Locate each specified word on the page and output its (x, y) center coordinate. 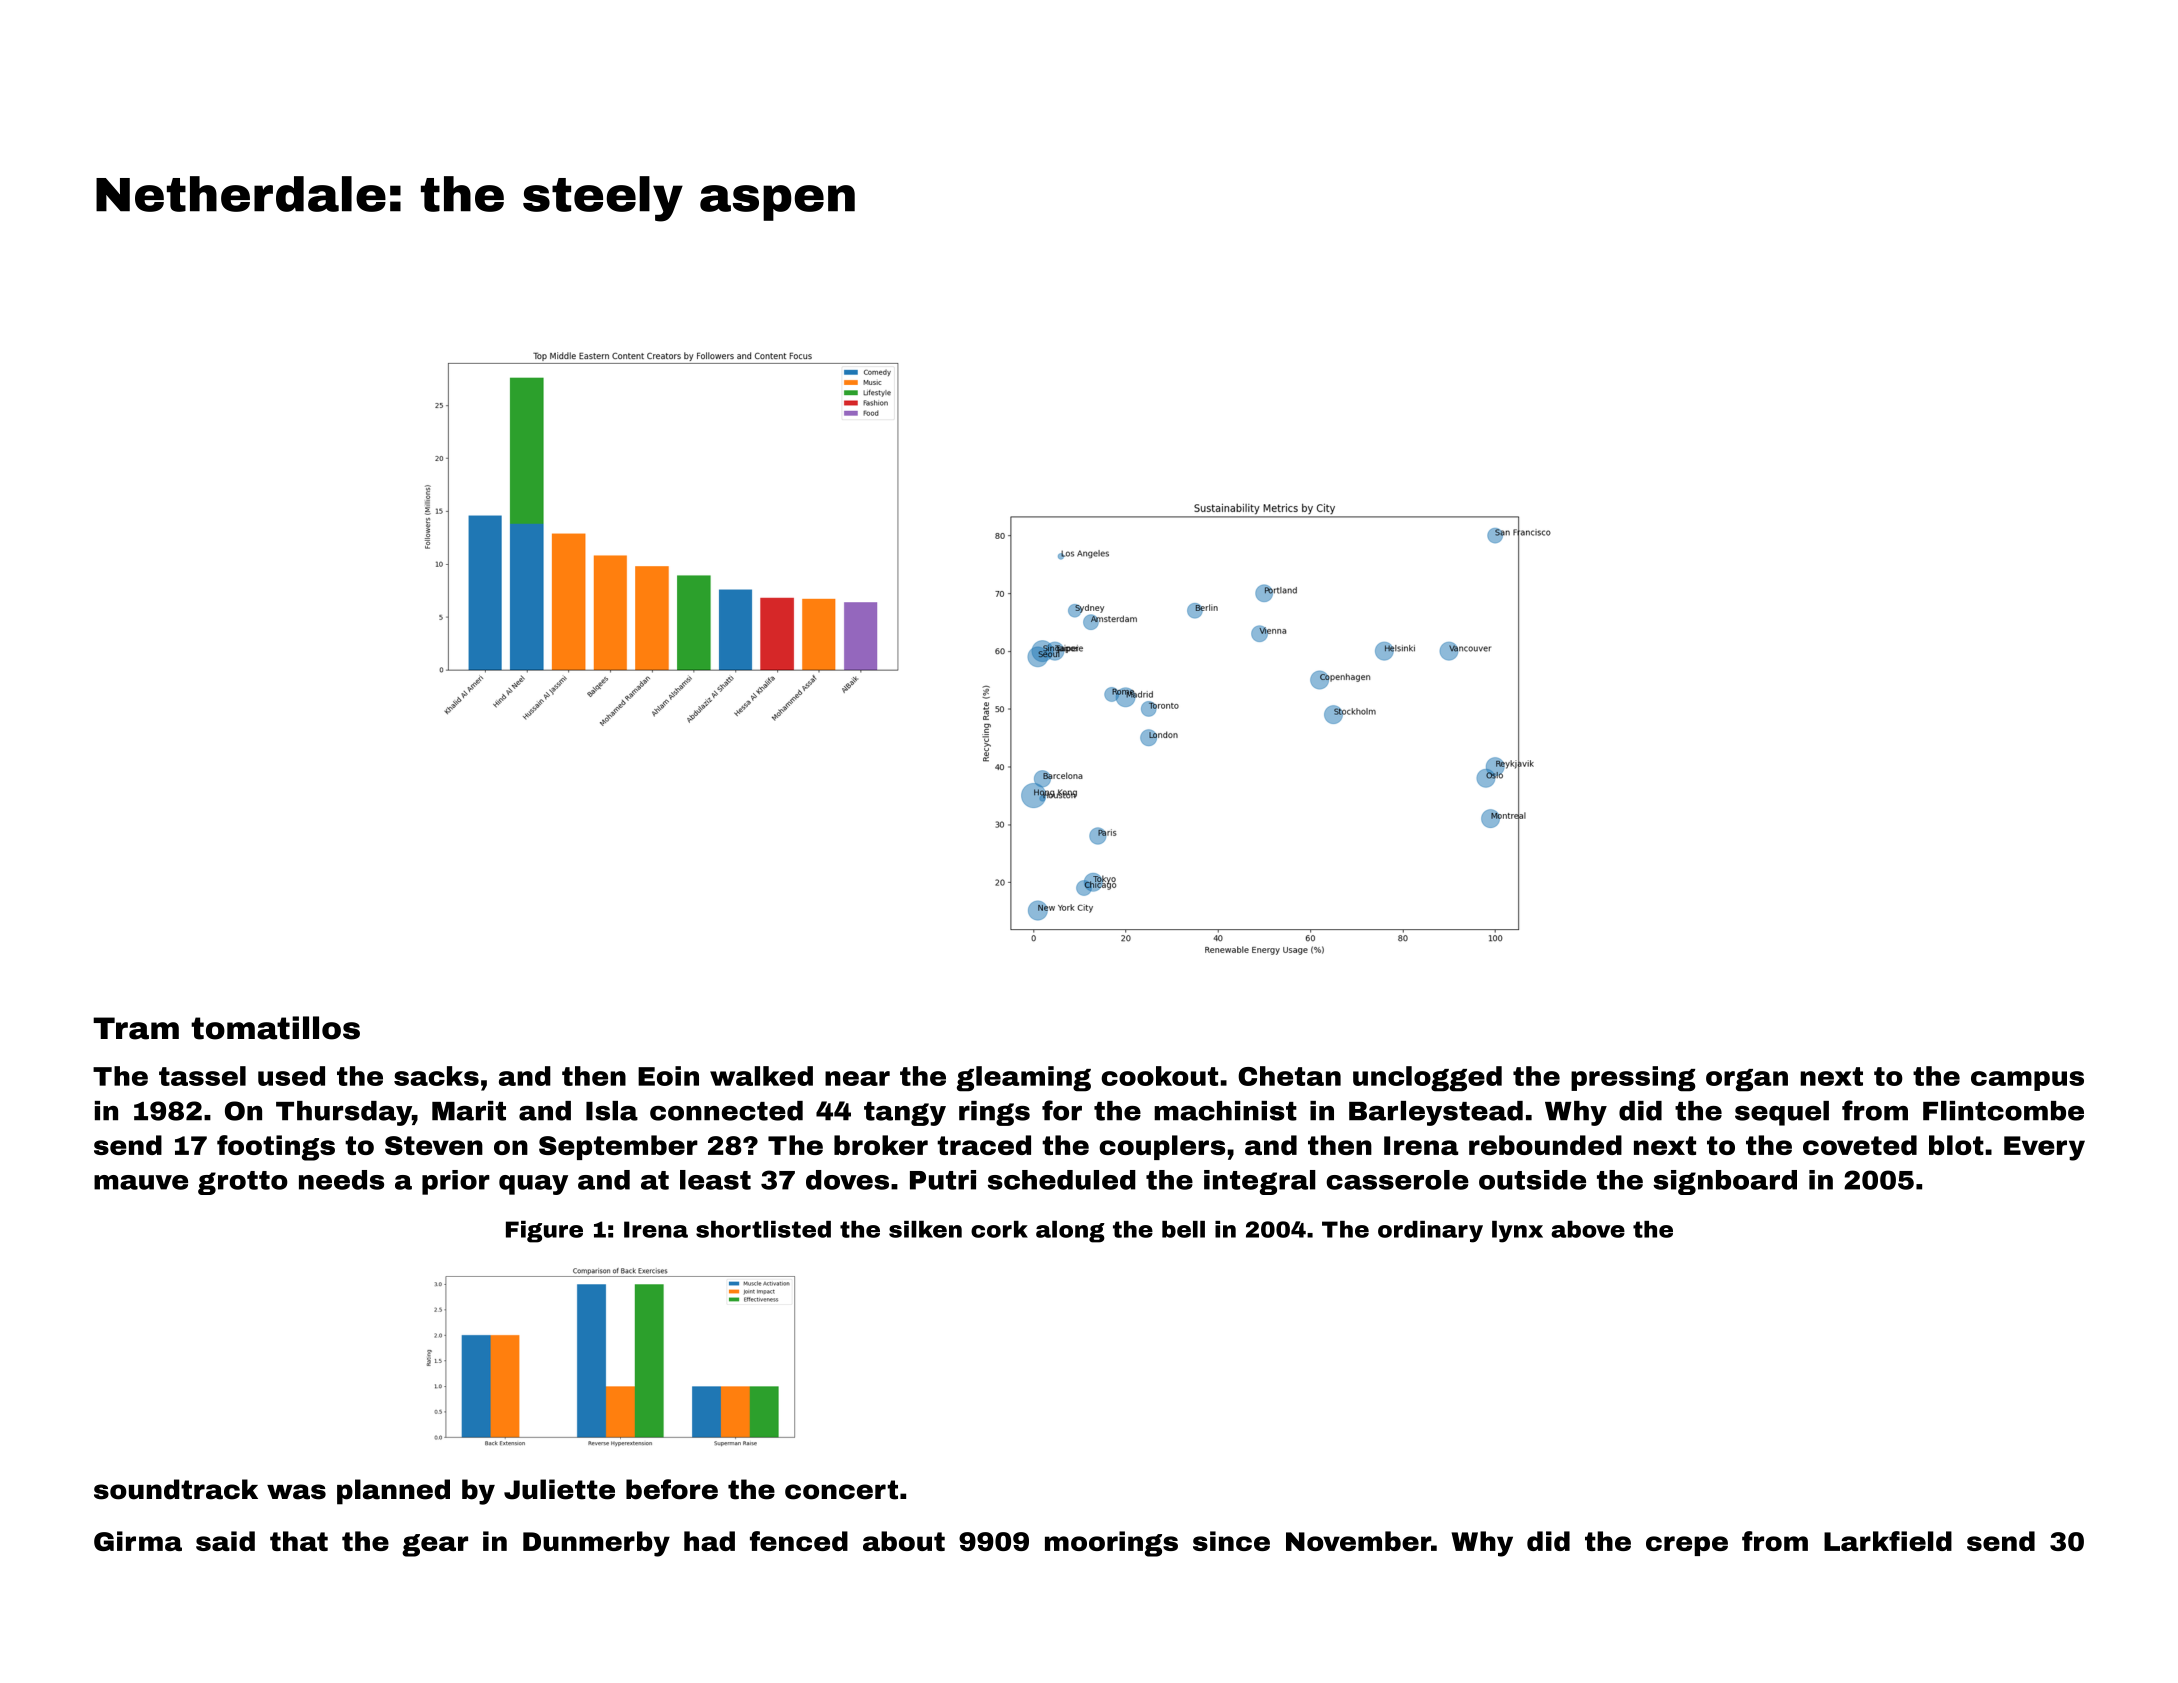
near (857, 1078)
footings (276, 1148)
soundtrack (176, 1489)
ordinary (1430, 1232)
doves (847, 1180)
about (904, 1541)
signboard (1725, 1182)
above (1588, 1229)
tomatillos (275, 1028)
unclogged (1427, 1079)
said (225, 1541)
